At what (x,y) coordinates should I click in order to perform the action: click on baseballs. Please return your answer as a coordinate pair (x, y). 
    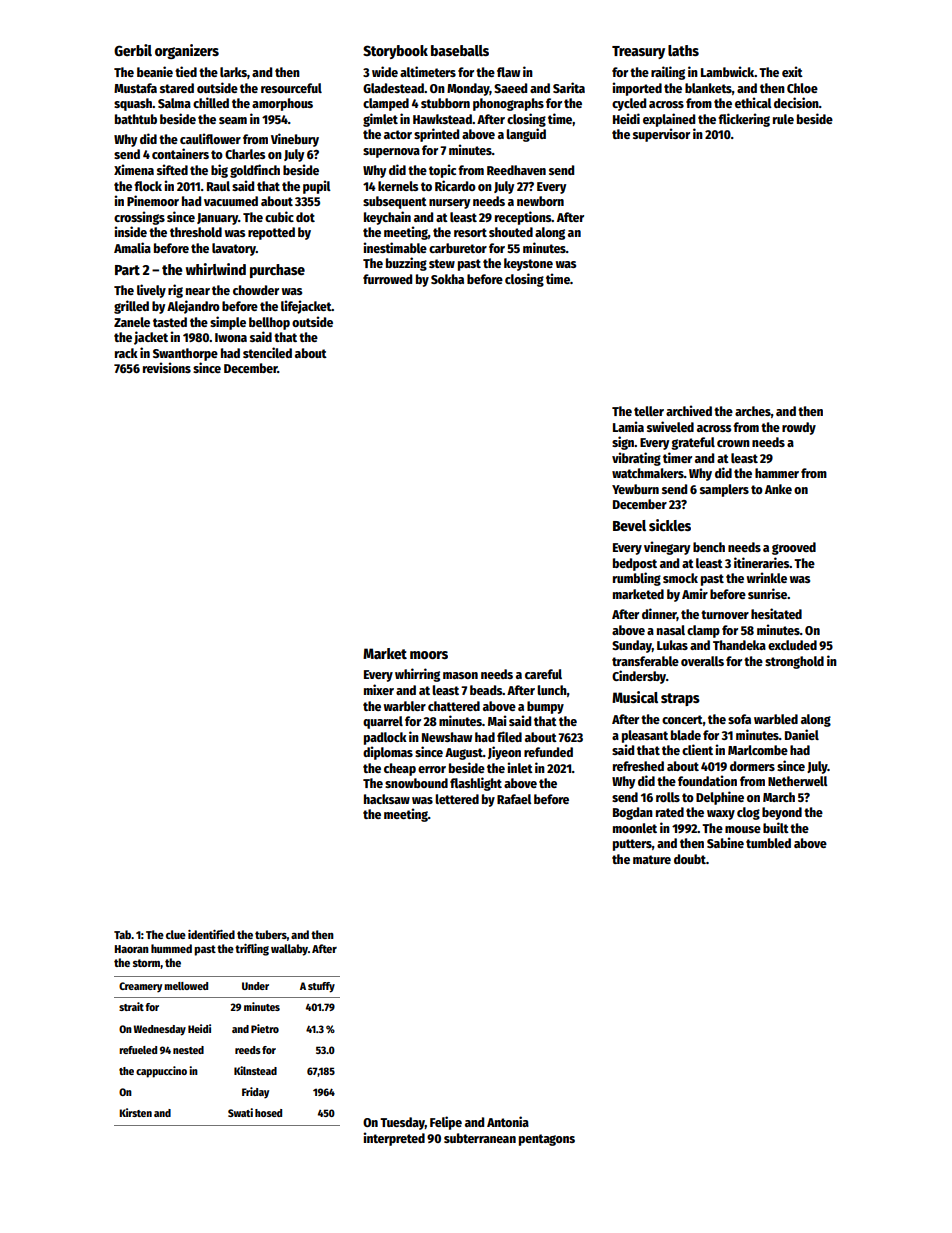
    Looking at the image, I should click on (460, 50).
